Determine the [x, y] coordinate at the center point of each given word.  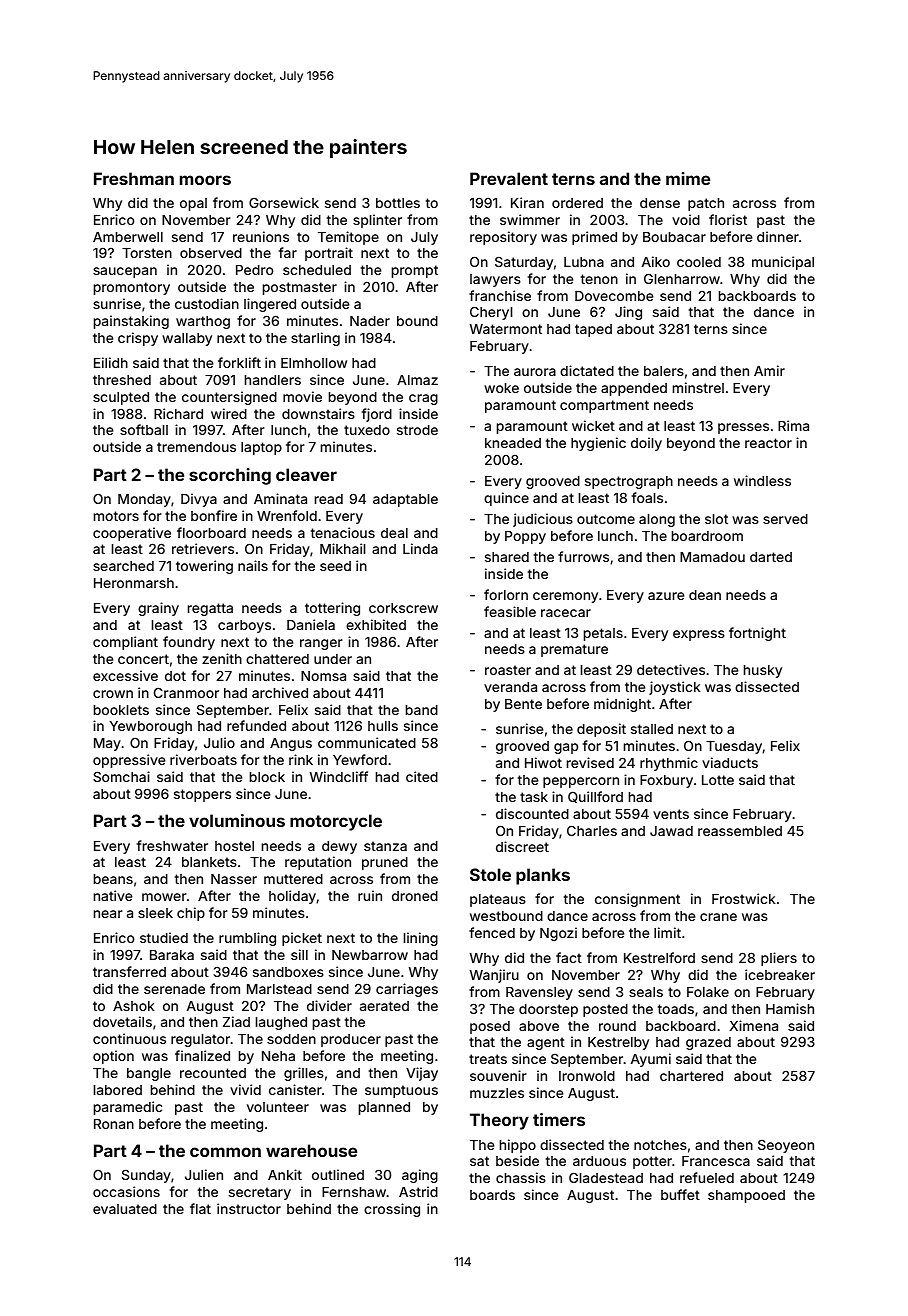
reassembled [740, 831]
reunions [261, 236]
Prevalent [509, 178]
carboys [244, 626]
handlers [273, 380]
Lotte [718, 780]
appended [634, 389]
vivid [245, 1089]
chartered [691, 1076]
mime [688, 178]
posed [490, 1027]
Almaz [417, 380]
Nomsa [323, 676]
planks [543, 876]
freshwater [172, 845]
